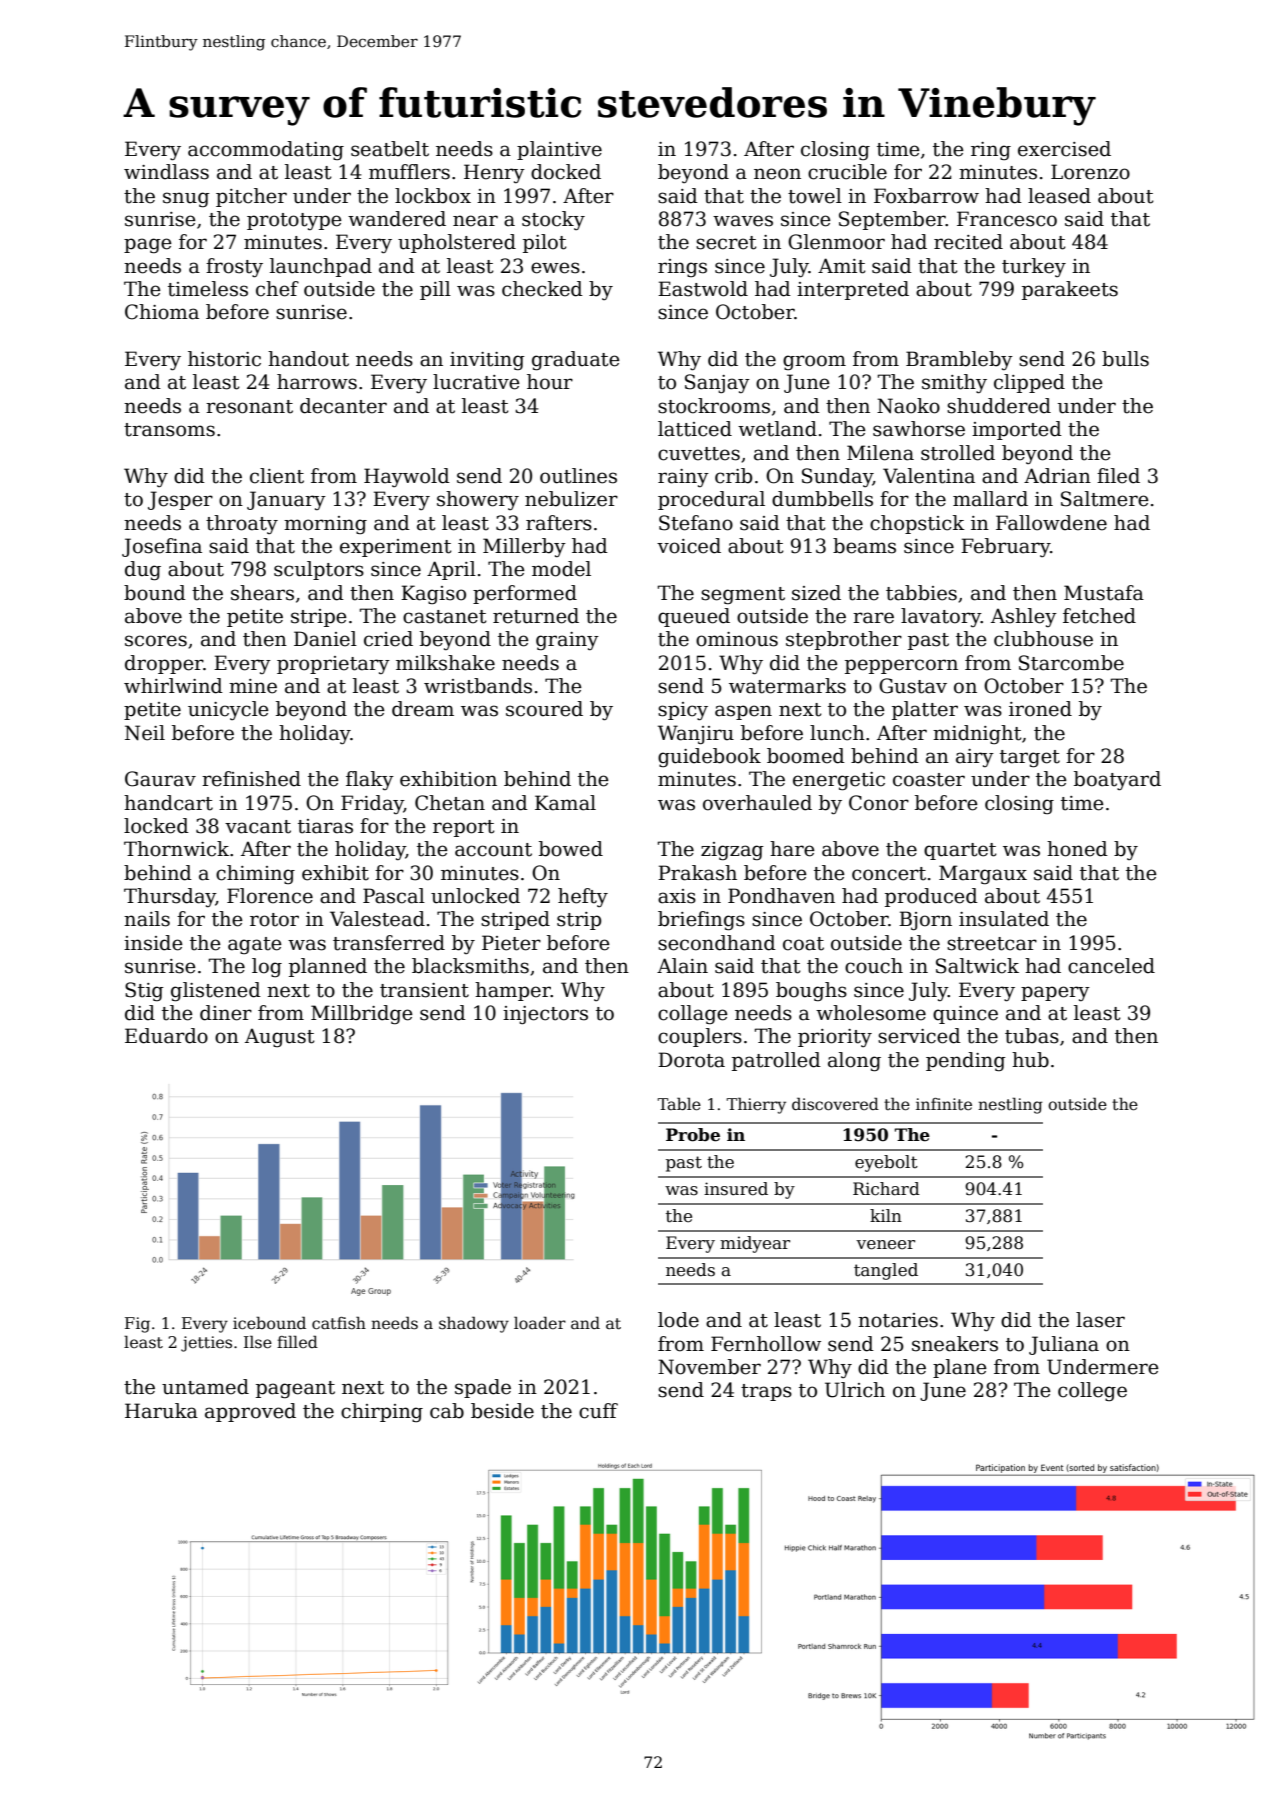 Image resolution: width=1287 pixels, height=1820 pixels. I want to click on throaty, so click(242, 524).
